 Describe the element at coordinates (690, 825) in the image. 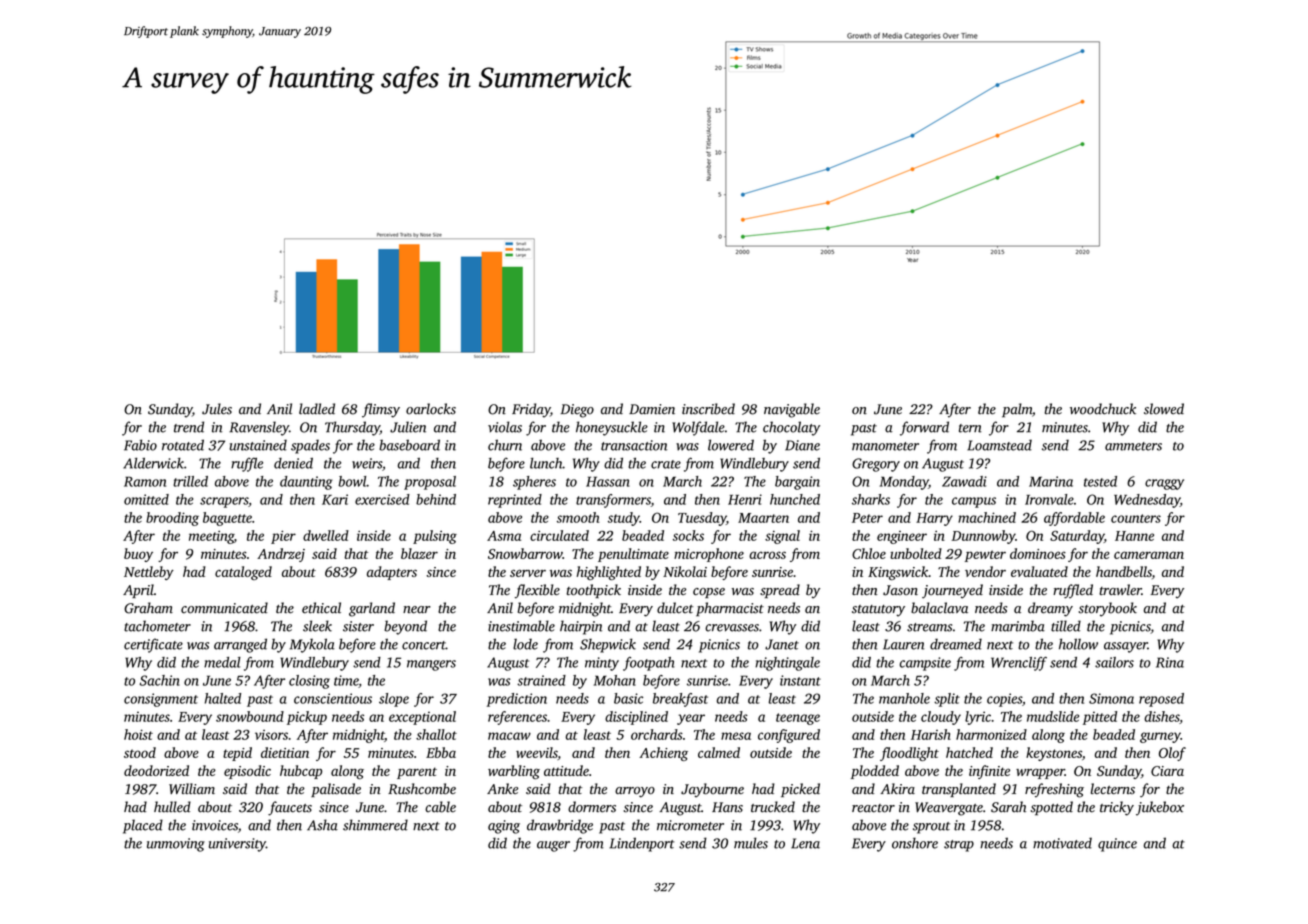

I see `micrometer` at that location.
